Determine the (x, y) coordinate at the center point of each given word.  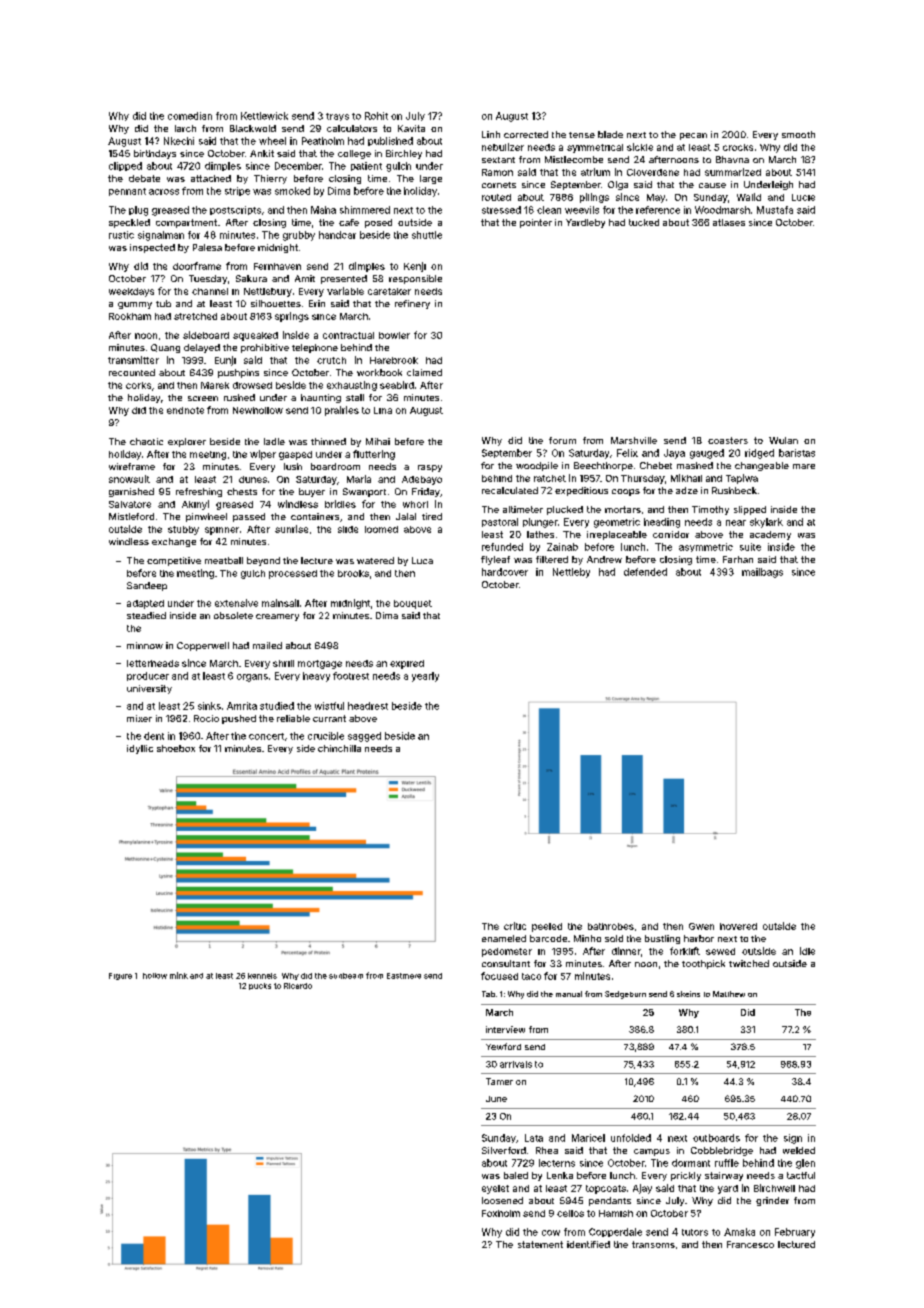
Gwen (701, 926)
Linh (491, 134)
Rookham (130, 316)
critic (515, 926)
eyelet (495, 1189)
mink (179, 975)
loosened (502, 1200)
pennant (127, 192)
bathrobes (611, 926)
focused (499, 976)
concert (266, 736)
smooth (798, 134)
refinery (412, 304)
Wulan (783, 440)
